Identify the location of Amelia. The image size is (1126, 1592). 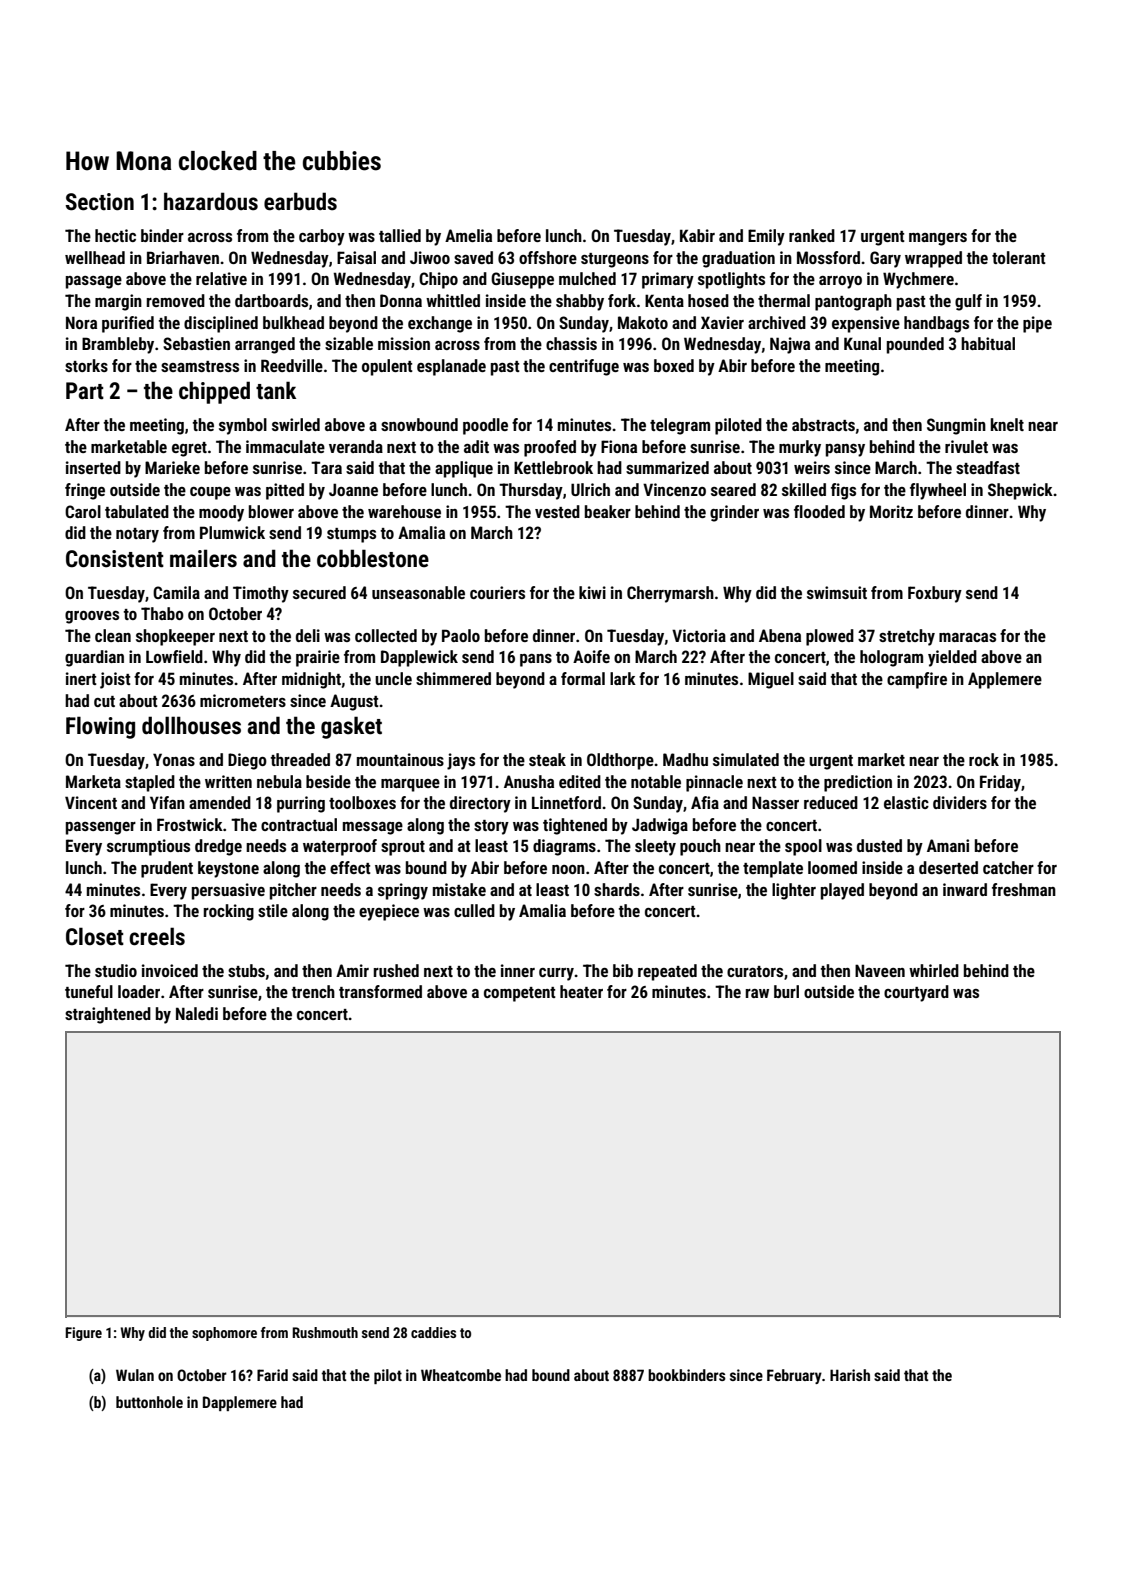
(468, 235).
